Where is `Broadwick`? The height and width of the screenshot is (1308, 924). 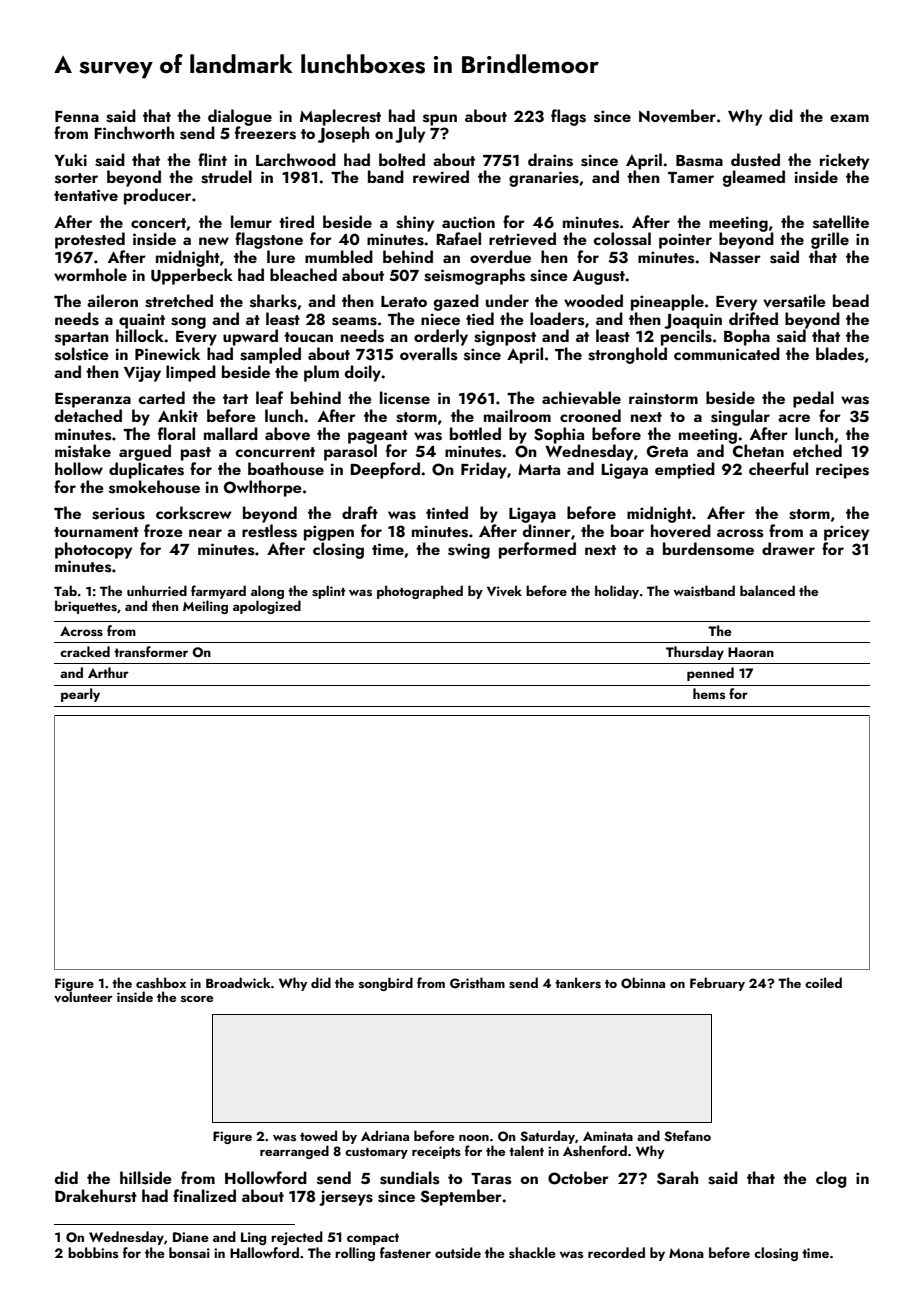 Broadwick is located at coordinates (238, 982).
